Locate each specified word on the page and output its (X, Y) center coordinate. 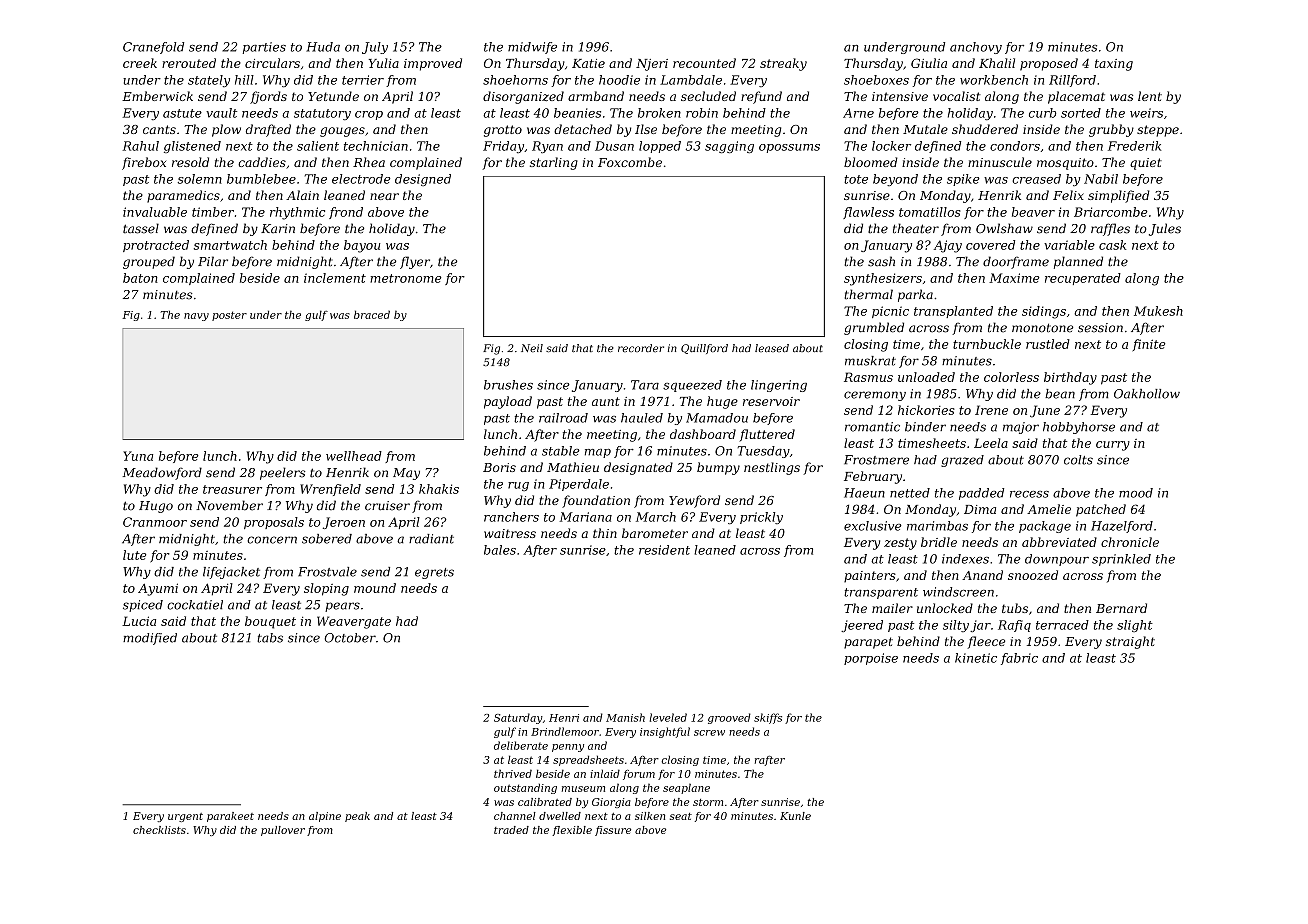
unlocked (945, 608)
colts (1078, 460)
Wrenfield (330, 490)
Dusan (614, 146)
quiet (1146, 164)
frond (346, 213)
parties (264, 48)
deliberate (521, 745)
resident (664, 550)
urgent (185, 817)
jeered (862, 626)
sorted (1081, 113)
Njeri (652, 65)
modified (150, 639)
